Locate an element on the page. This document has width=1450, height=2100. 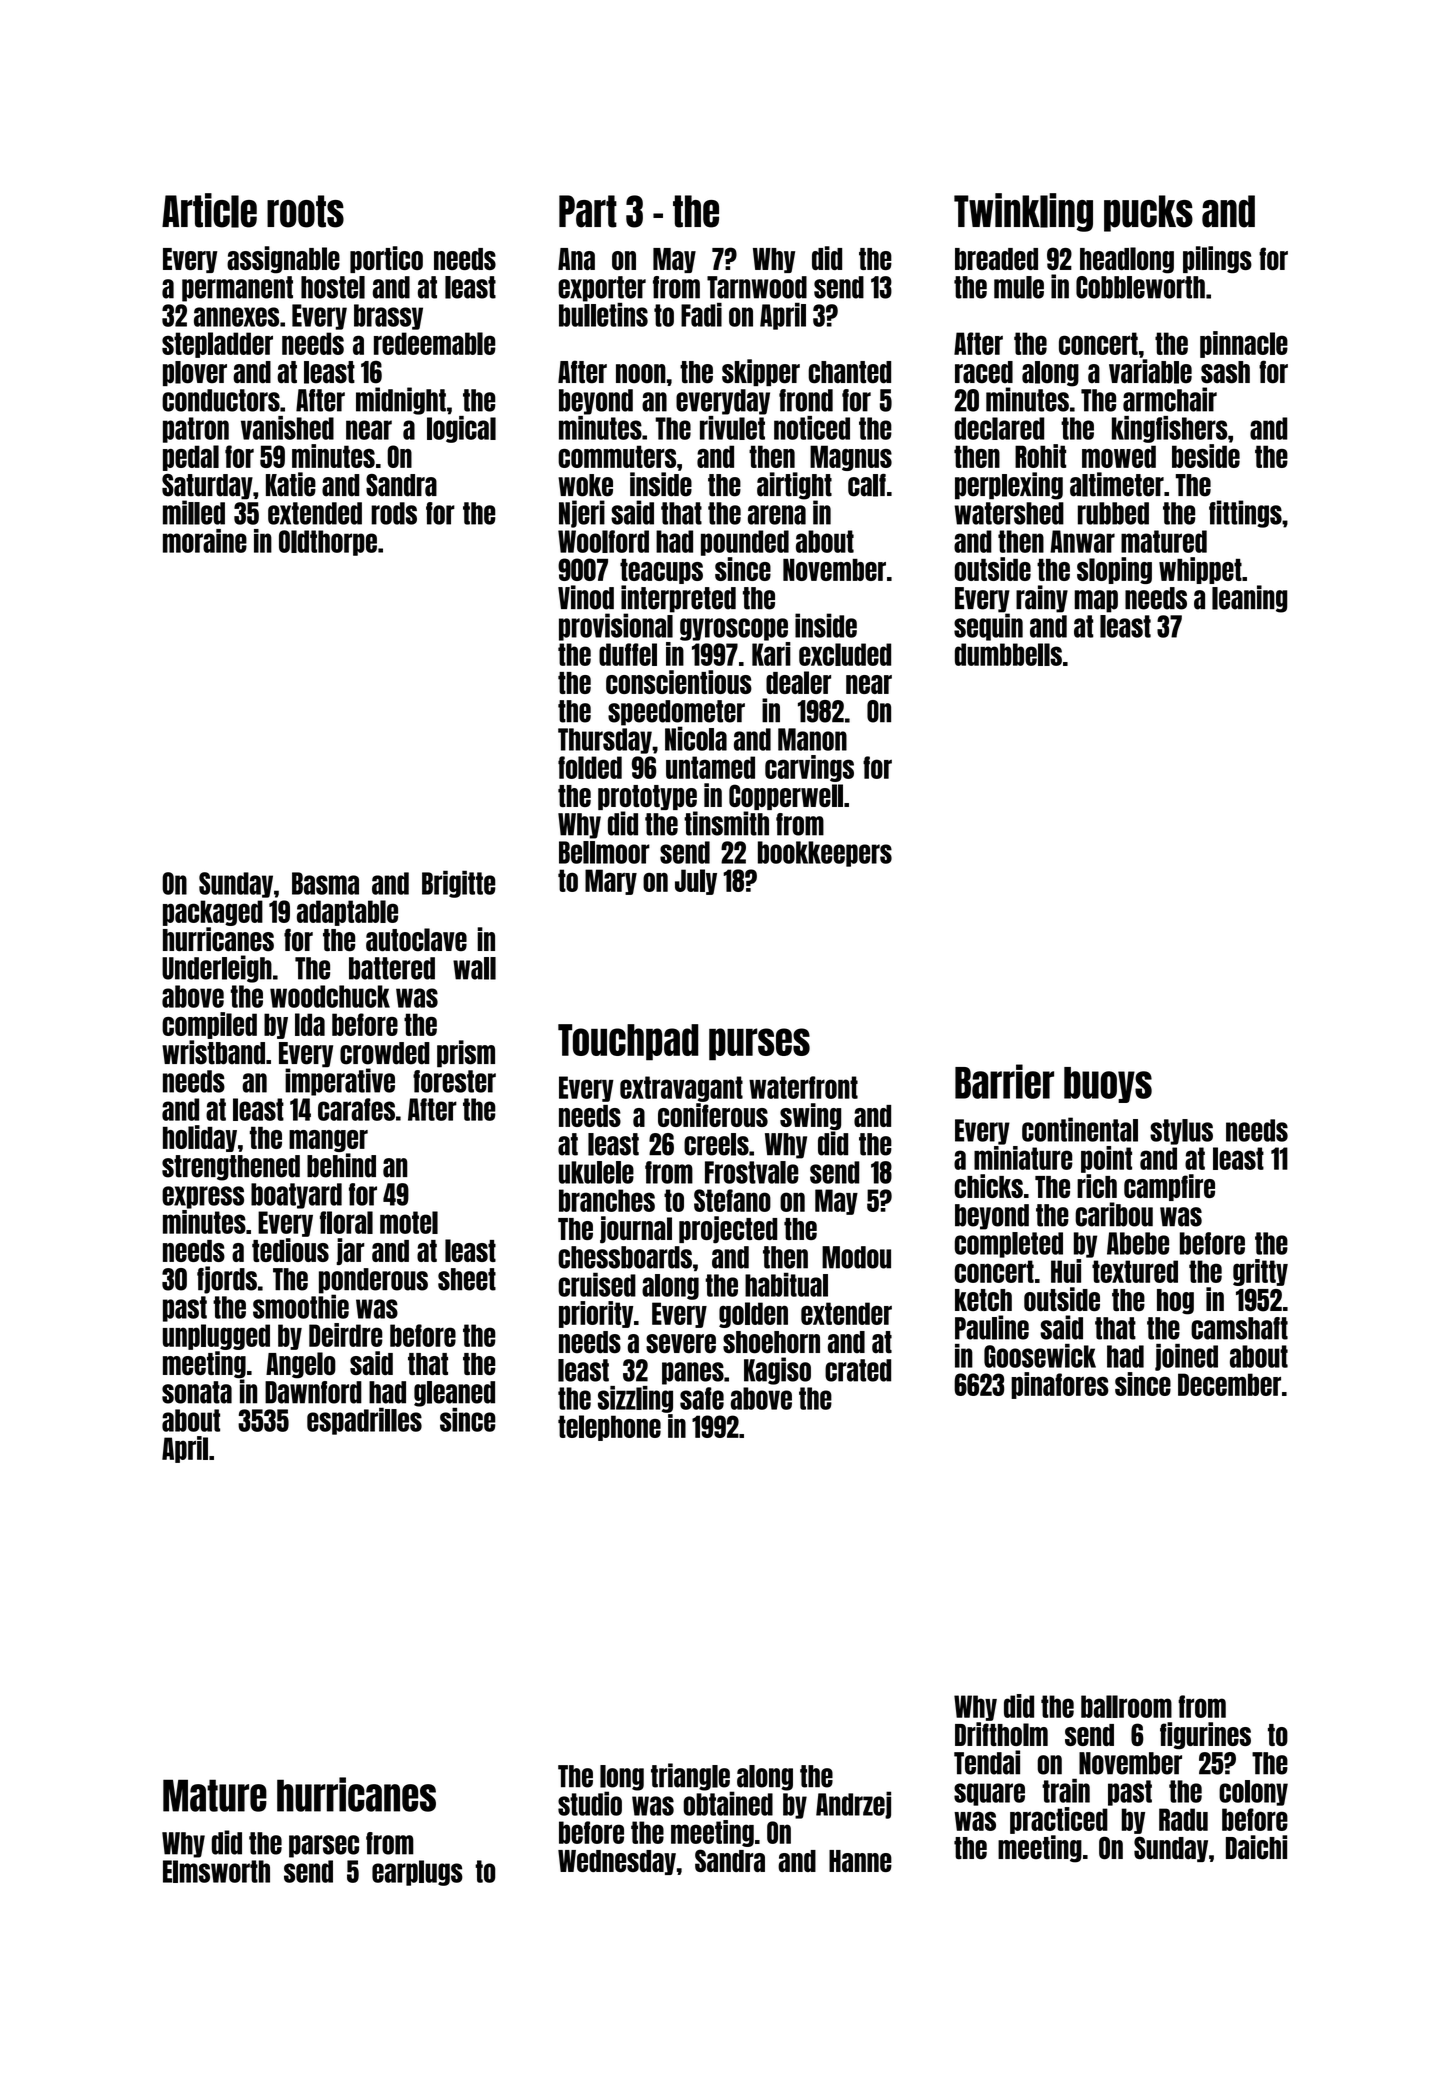
roots is located at coordinates (305, 211).
